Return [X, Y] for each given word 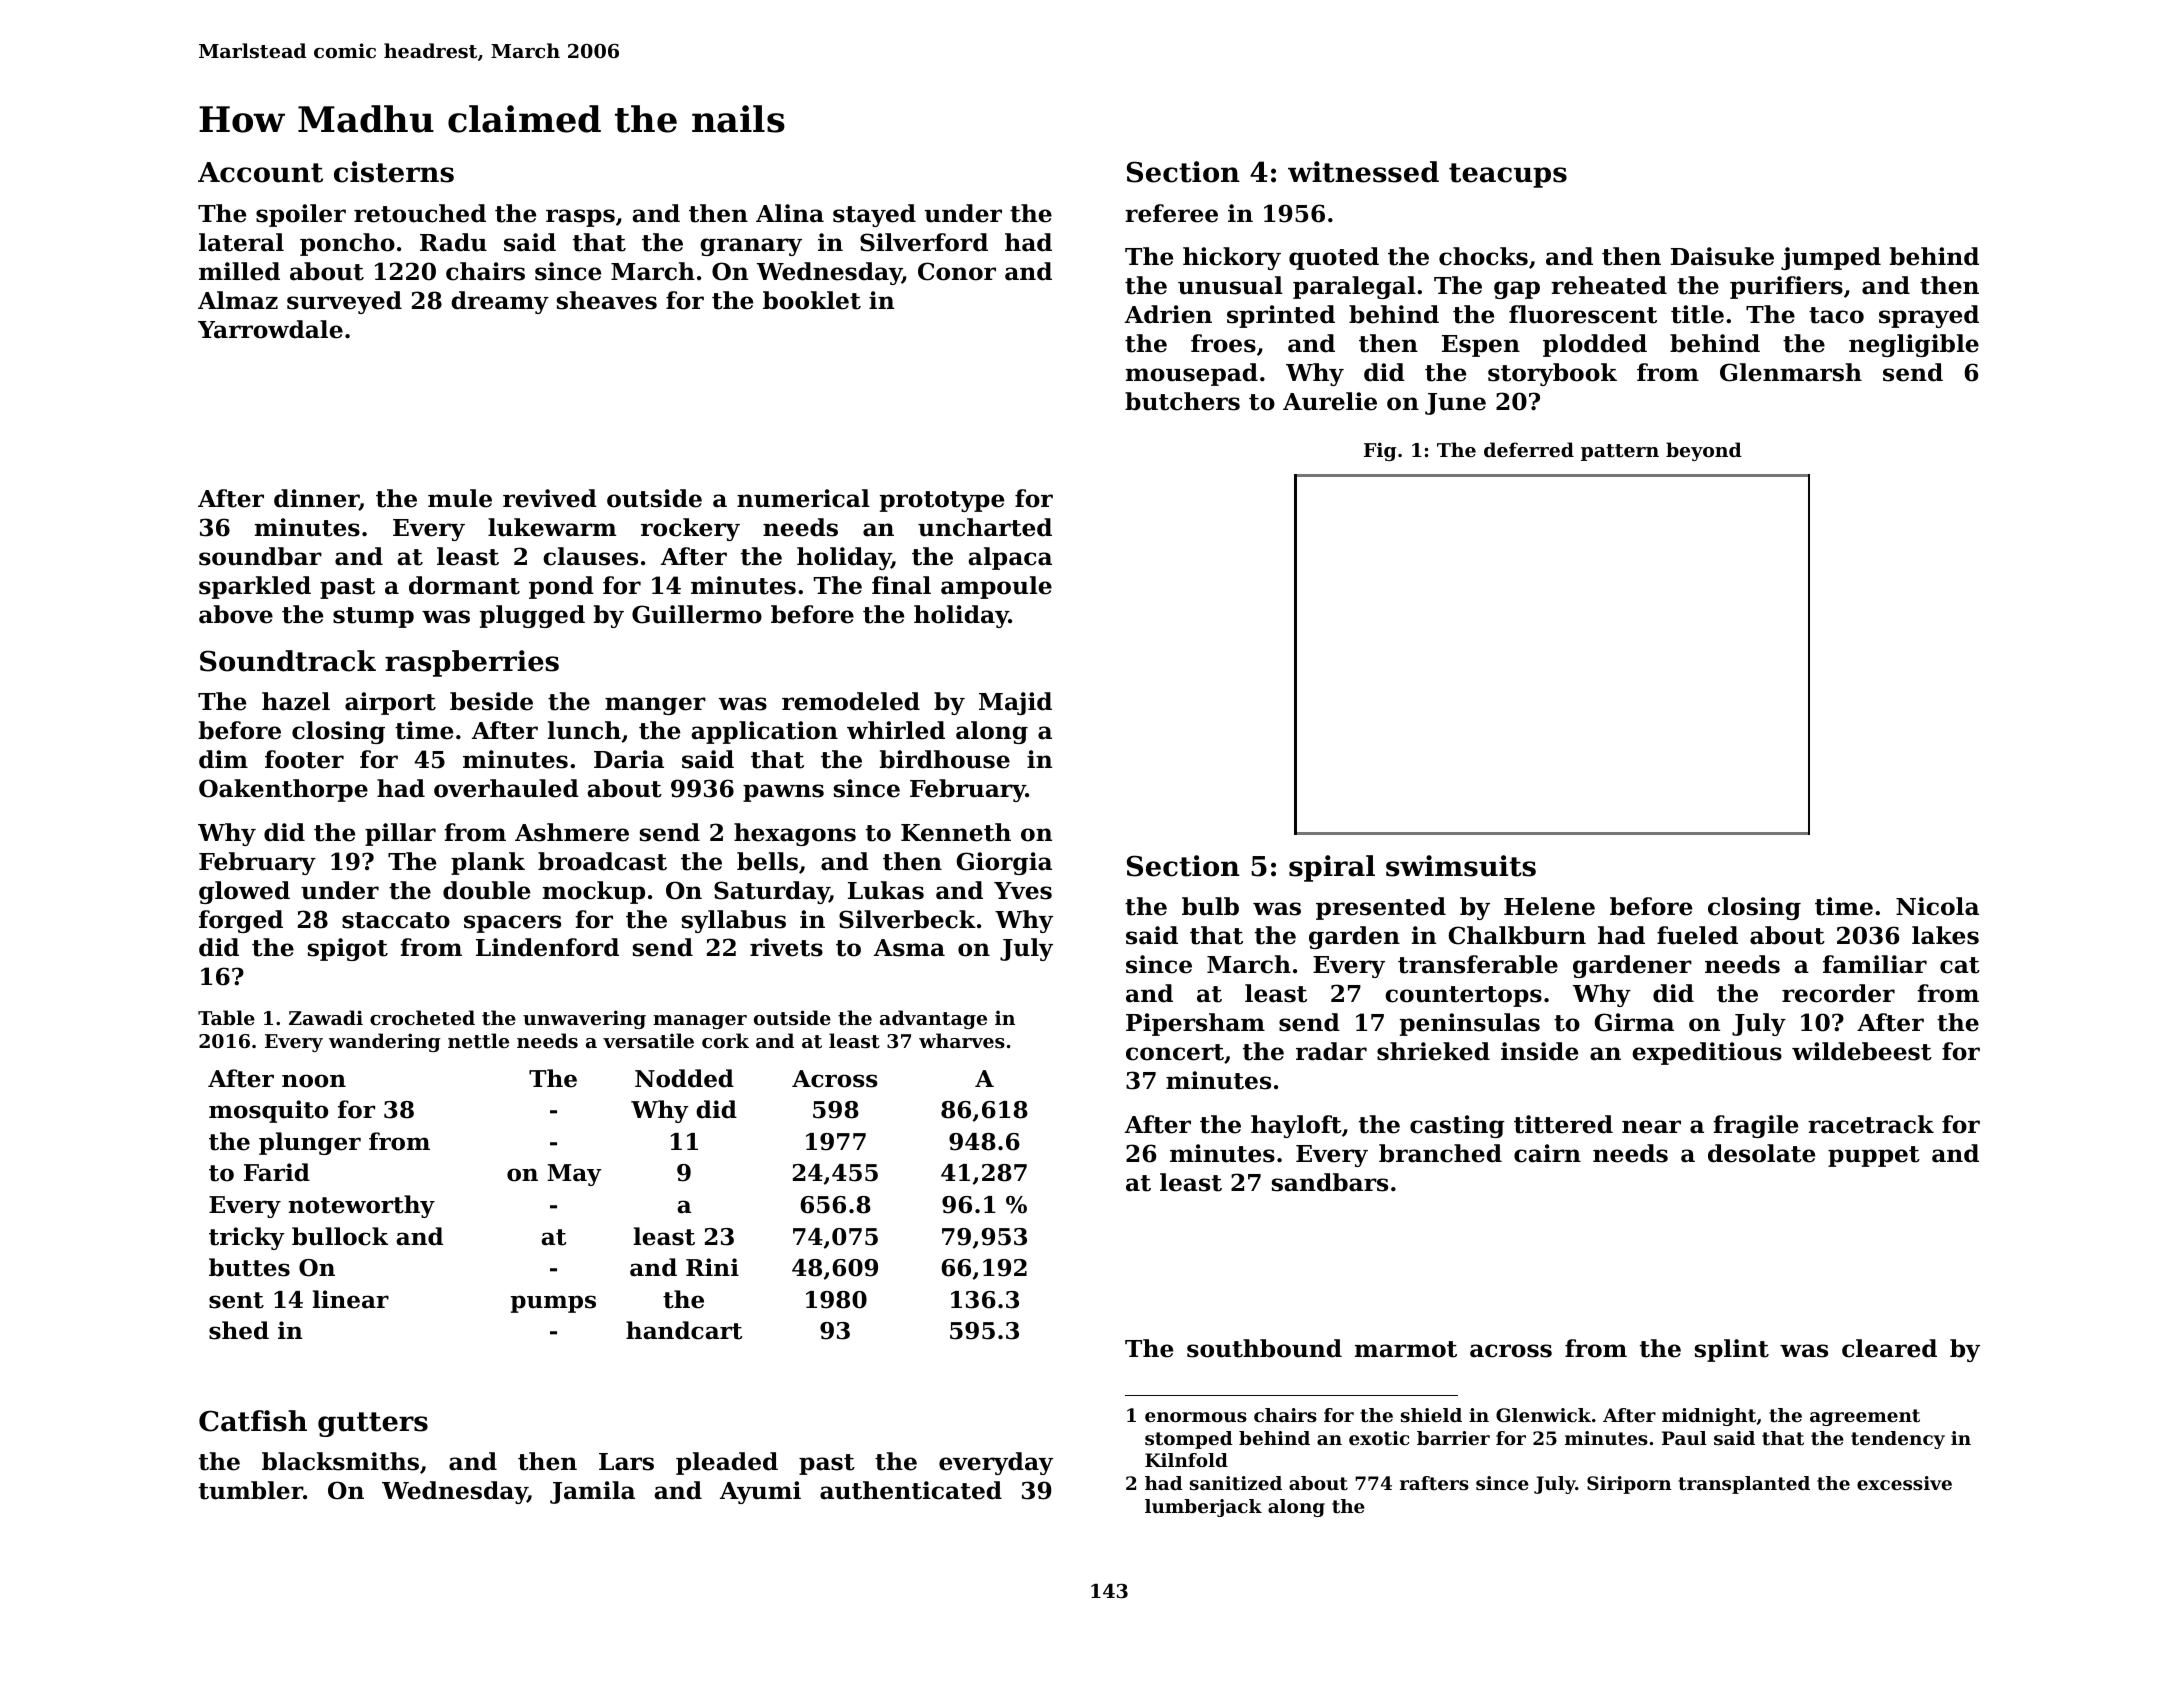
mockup [594, 892]
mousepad [1192, 374]
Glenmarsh [1791, 372]
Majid [1015, 703]
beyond [1704, 451]
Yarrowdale [270, 329]
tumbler [251, 1490]
